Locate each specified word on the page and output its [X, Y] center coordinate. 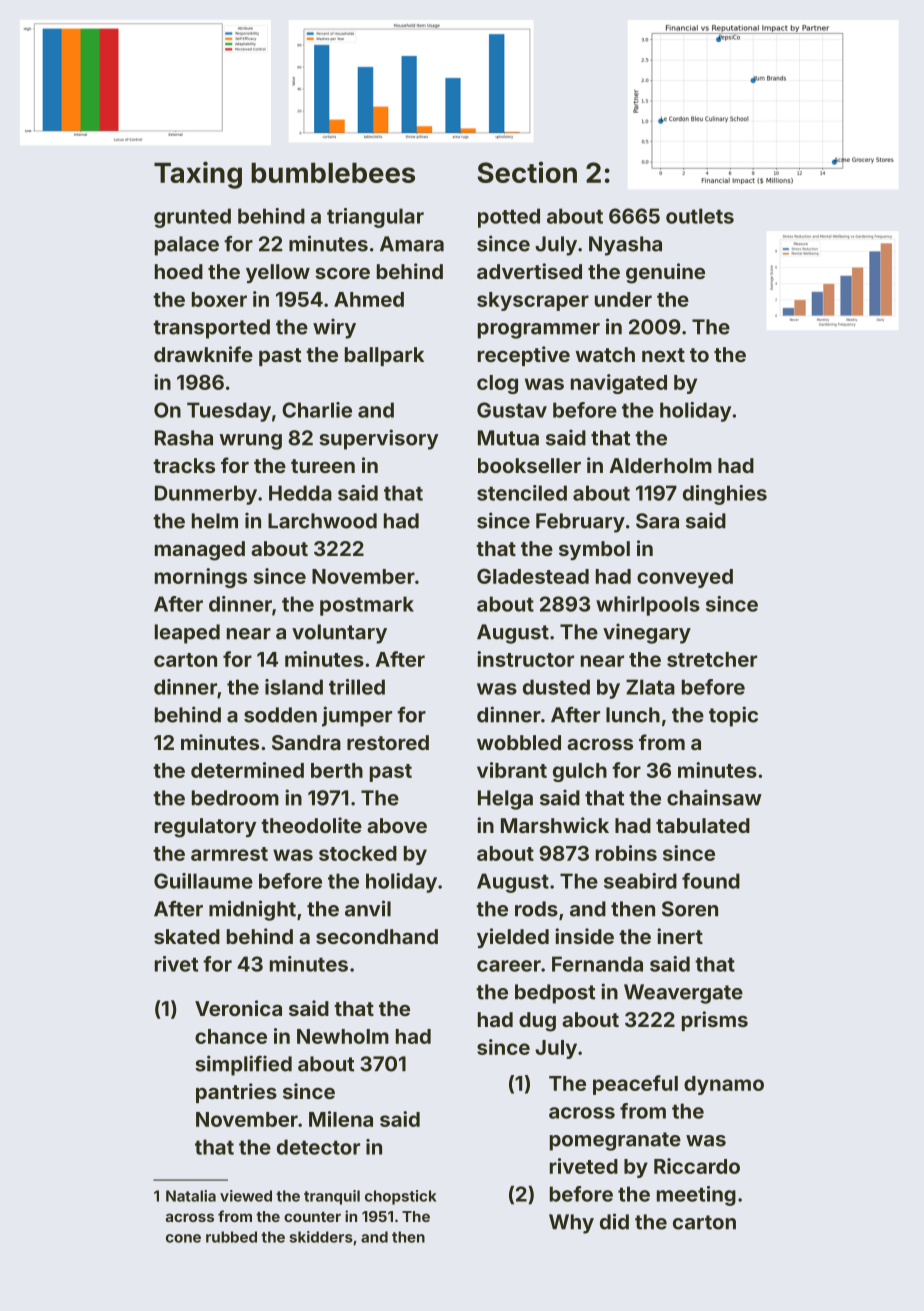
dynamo [724, 1085]
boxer [219, 299]
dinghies [725, 495]
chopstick [400, 1197]
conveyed [685, 578]
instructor [525, 659]
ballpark [384, 356]
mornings [201, 578]
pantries [236, 1093]
